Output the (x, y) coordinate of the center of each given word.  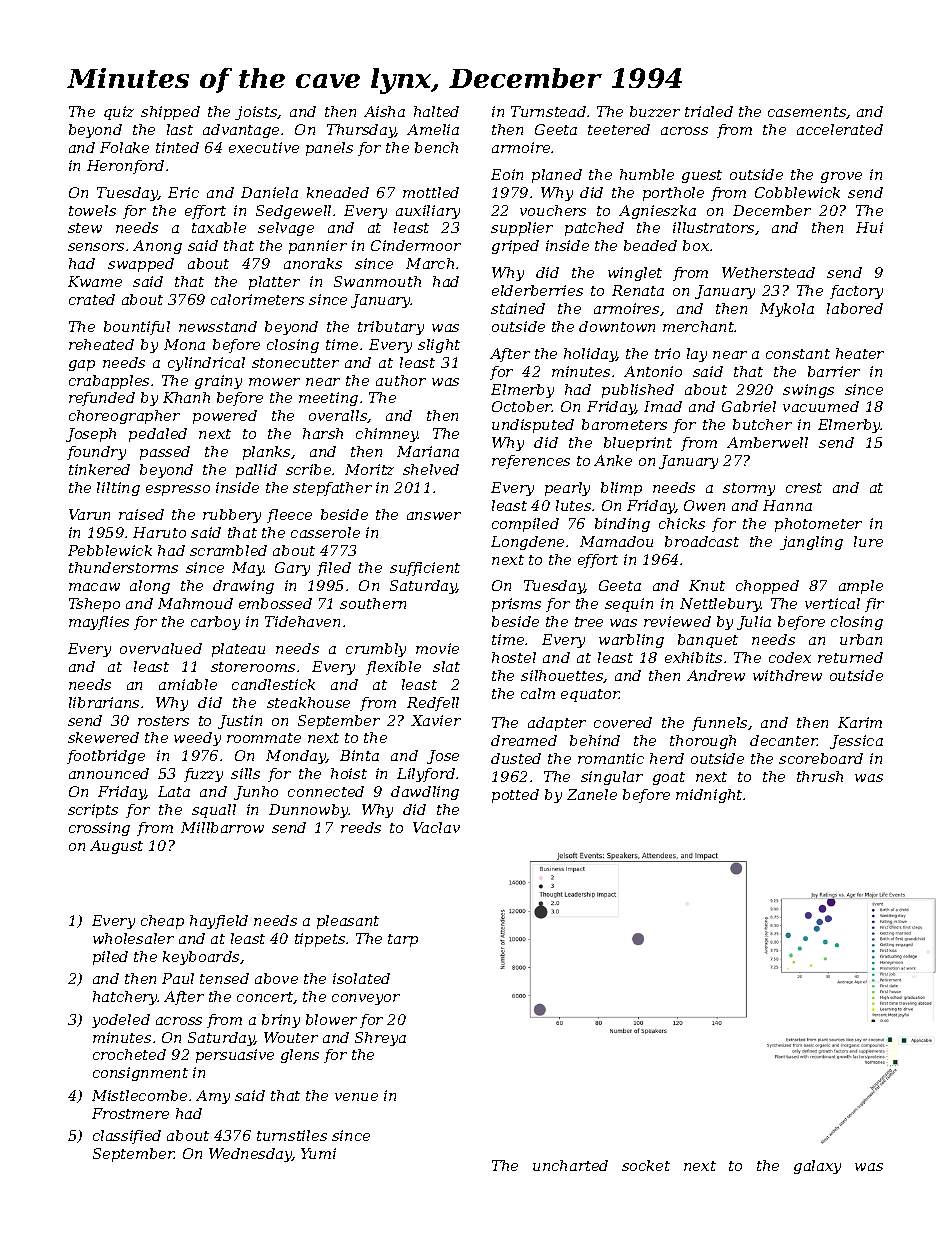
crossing (99, 829)
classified (127, 1137)
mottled (431, 192)
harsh (323, 433)
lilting (118, 489)
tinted (177, 147)
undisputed (533, 426)
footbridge (106, 757)
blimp (621, 489)
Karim (860, 722)
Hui (869, 227)
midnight (710, 796)
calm (538, 693)
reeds (361, 827)
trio (667, 353)
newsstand (218, 326)
